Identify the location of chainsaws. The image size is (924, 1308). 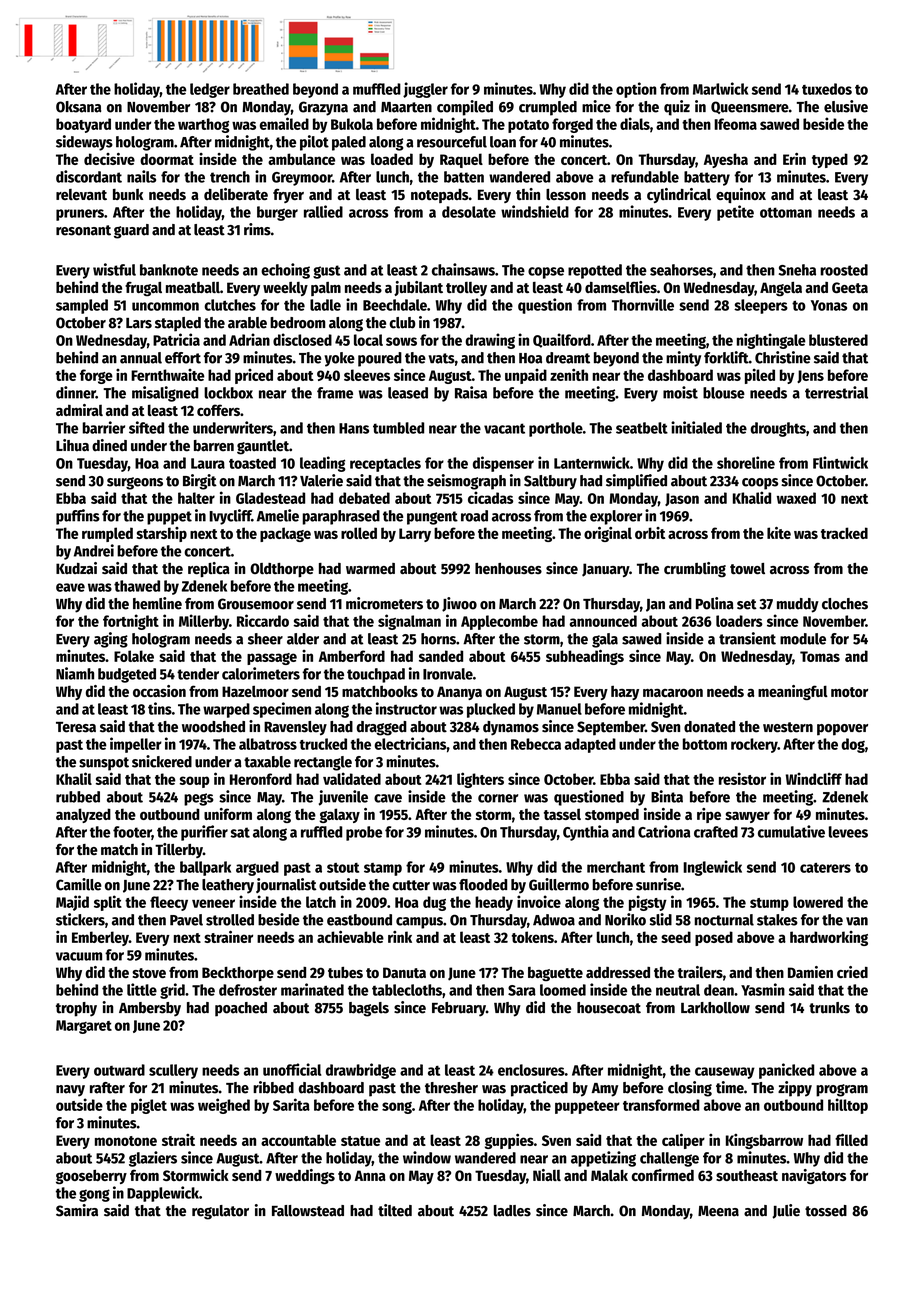
(463, 269).
